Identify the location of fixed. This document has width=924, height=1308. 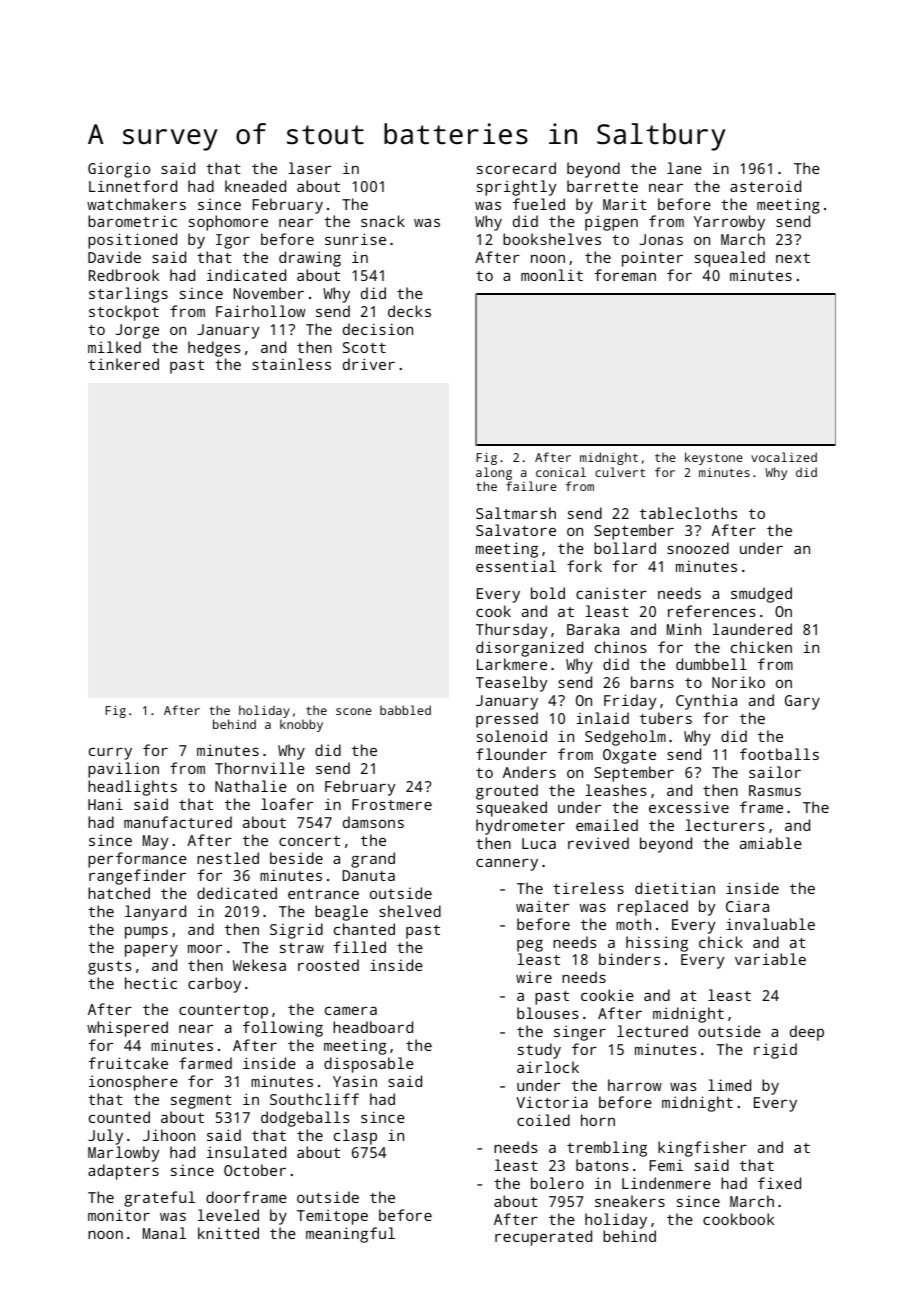
(779, 1183).
